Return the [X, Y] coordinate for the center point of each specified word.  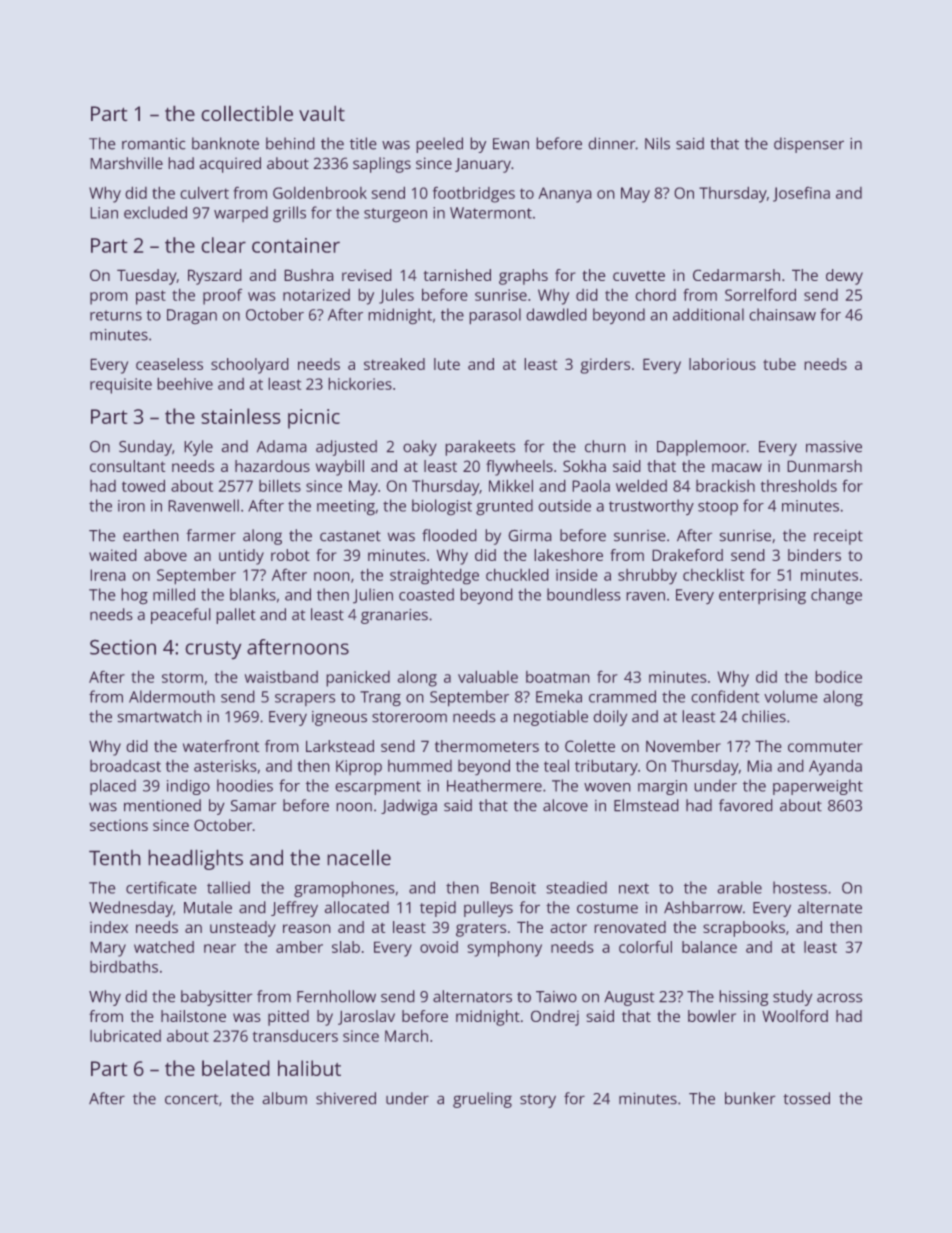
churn [605, 446]
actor [568, 928]
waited [113, 555]
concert [191, 1099]
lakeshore [568, 555]
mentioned [162, 805]
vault [322, 113]
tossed [806, 1098]
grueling [482, 1100]
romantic [154, 144]
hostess [800, 887]
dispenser [809, 145]
